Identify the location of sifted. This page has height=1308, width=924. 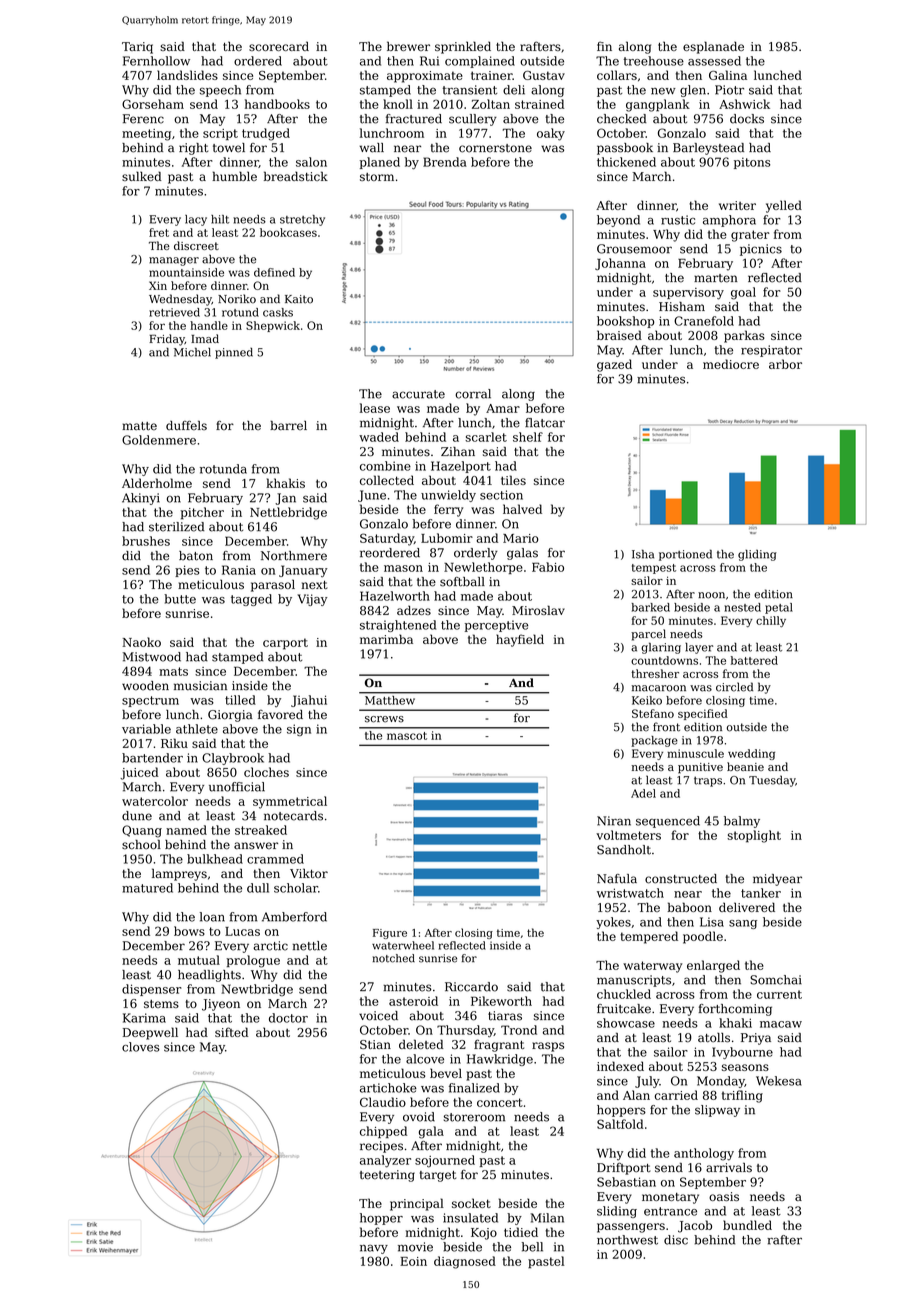
(231, 1032).
